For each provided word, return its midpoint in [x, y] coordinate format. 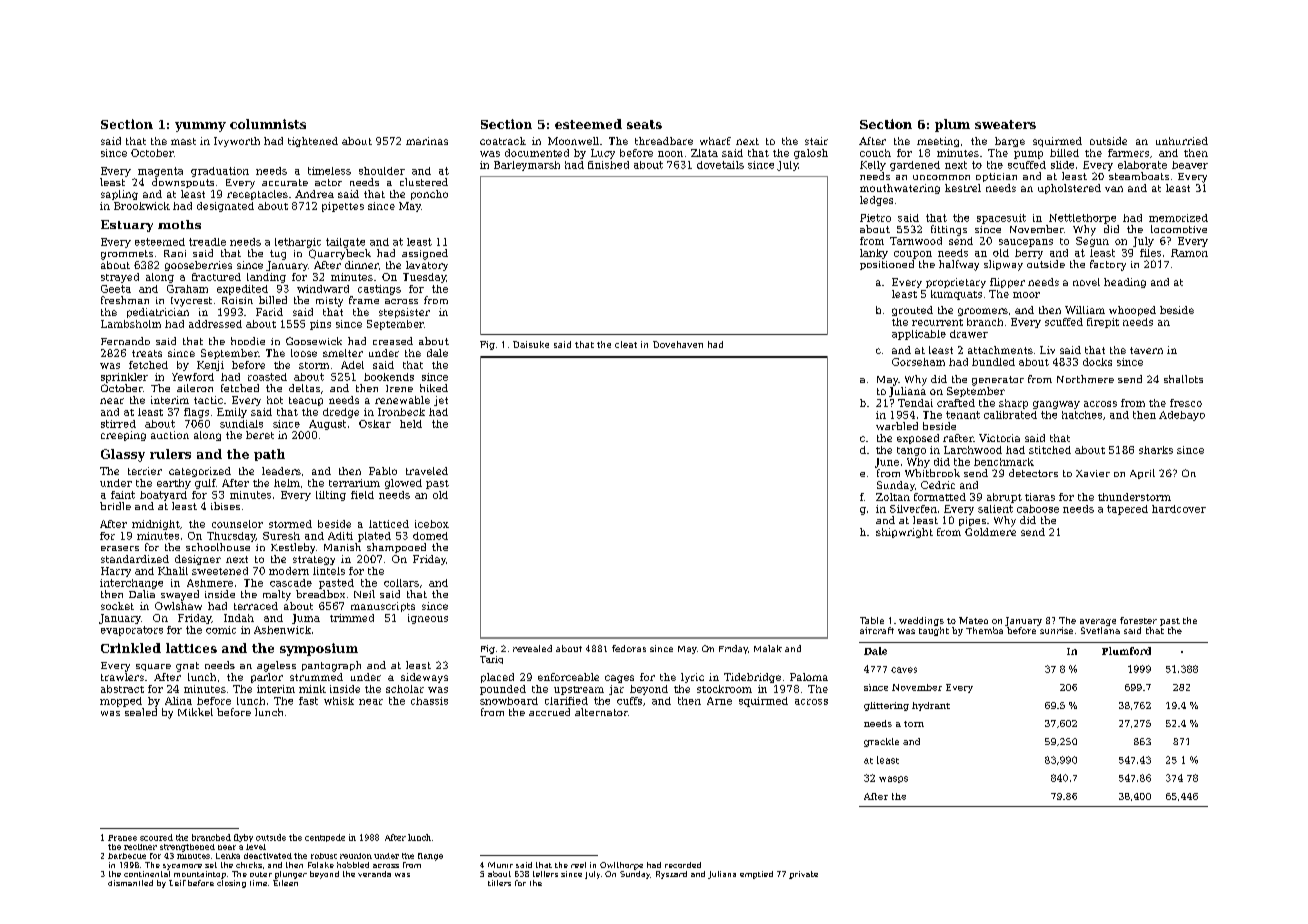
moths [179, 224]
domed [430, 536]
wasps [893, 779]
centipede [325, 838]
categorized [200, 472]
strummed [316, 677]
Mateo [973, 620]
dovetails [720, 165]
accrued [549, 712]
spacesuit [1001, 219]
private [803, 875]
